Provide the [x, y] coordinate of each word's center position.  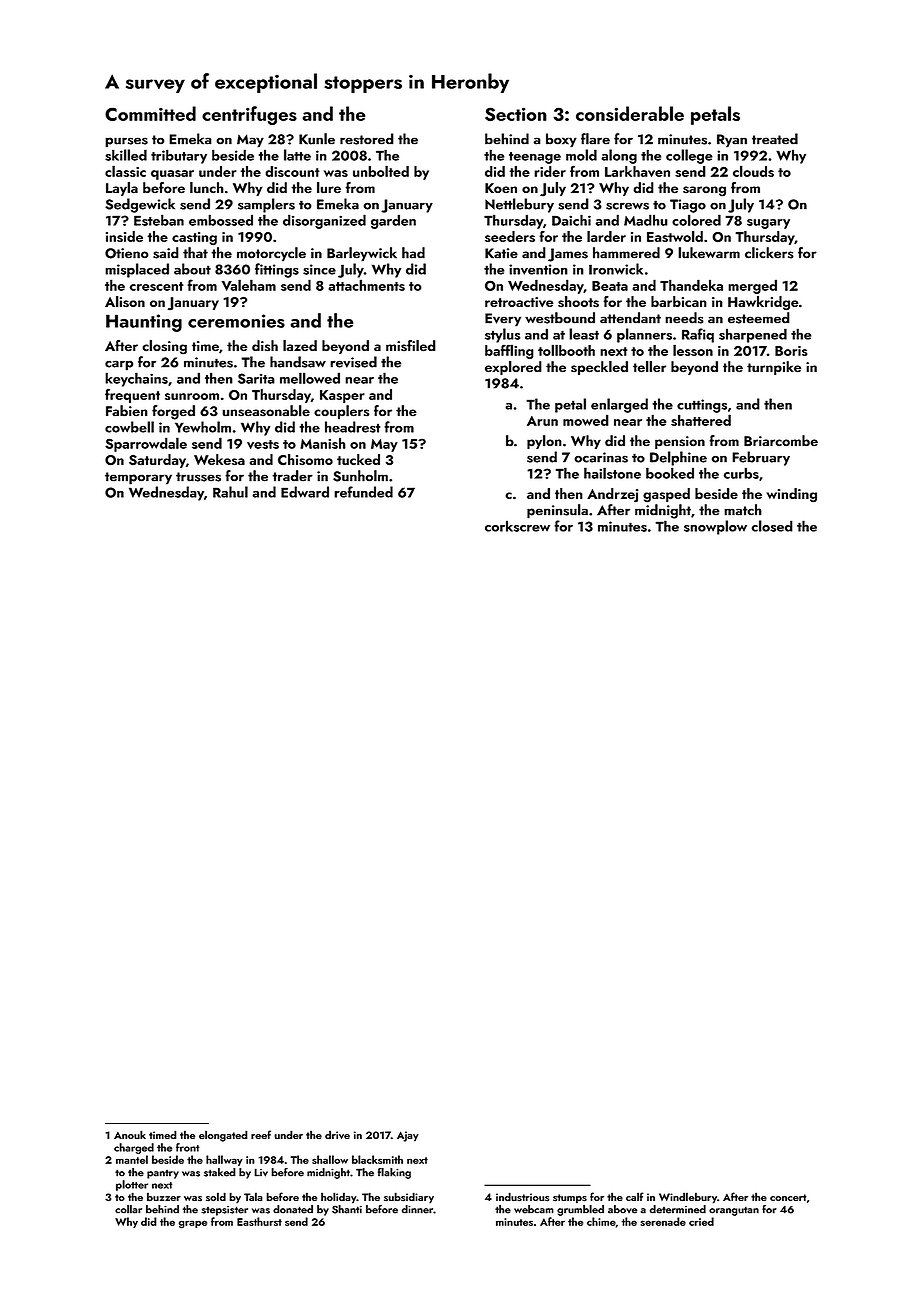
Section [516, 114]
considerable [630, 113]
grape [193, 1224]
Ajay [408, 1136]
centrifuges [249, 115]
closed [772, 526]
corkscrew [517, 526]
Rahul [230, 492]
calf [635, 1196]
